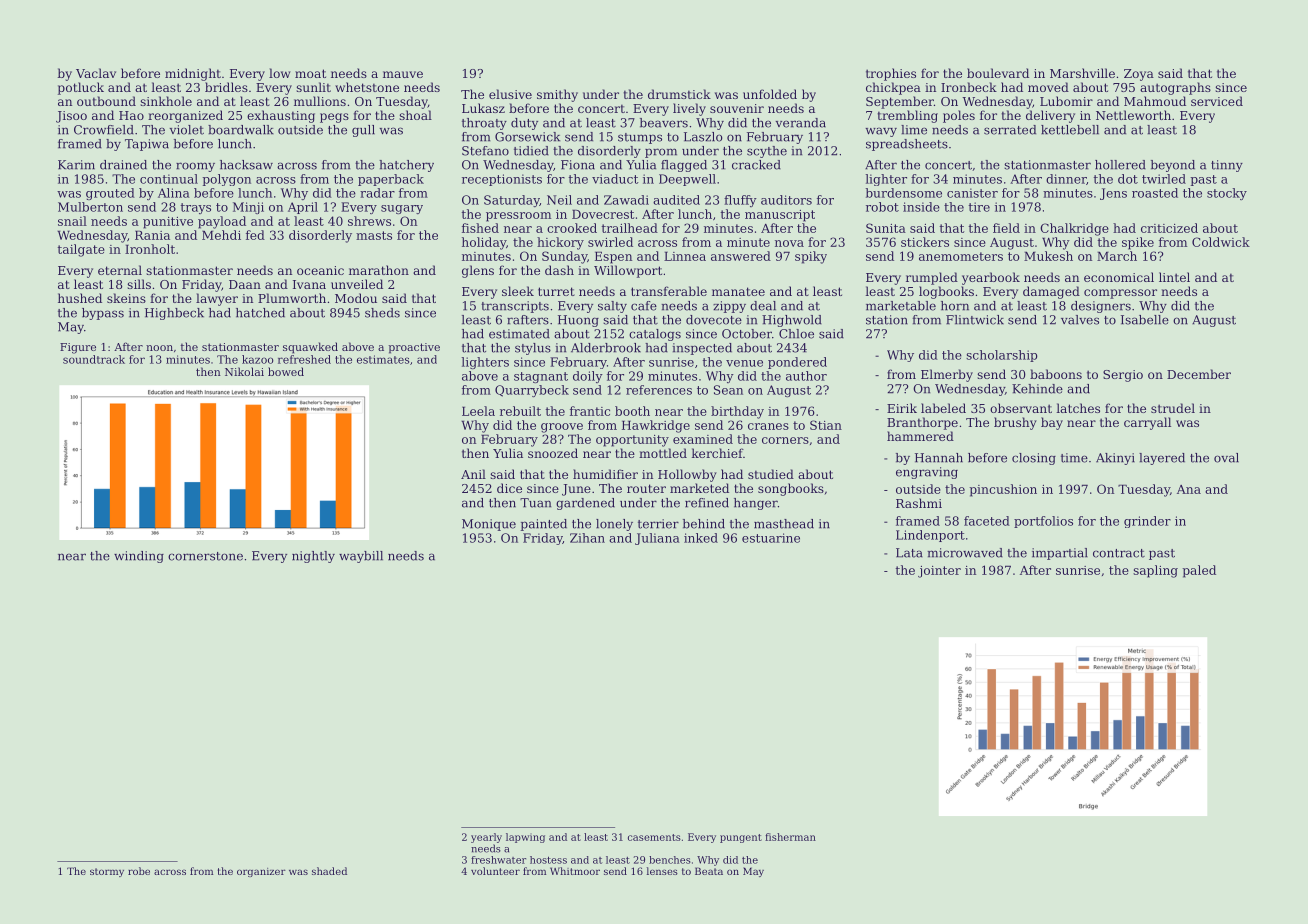 The image size is (1308, 924). I want to click on winding, so click(139, 557).
